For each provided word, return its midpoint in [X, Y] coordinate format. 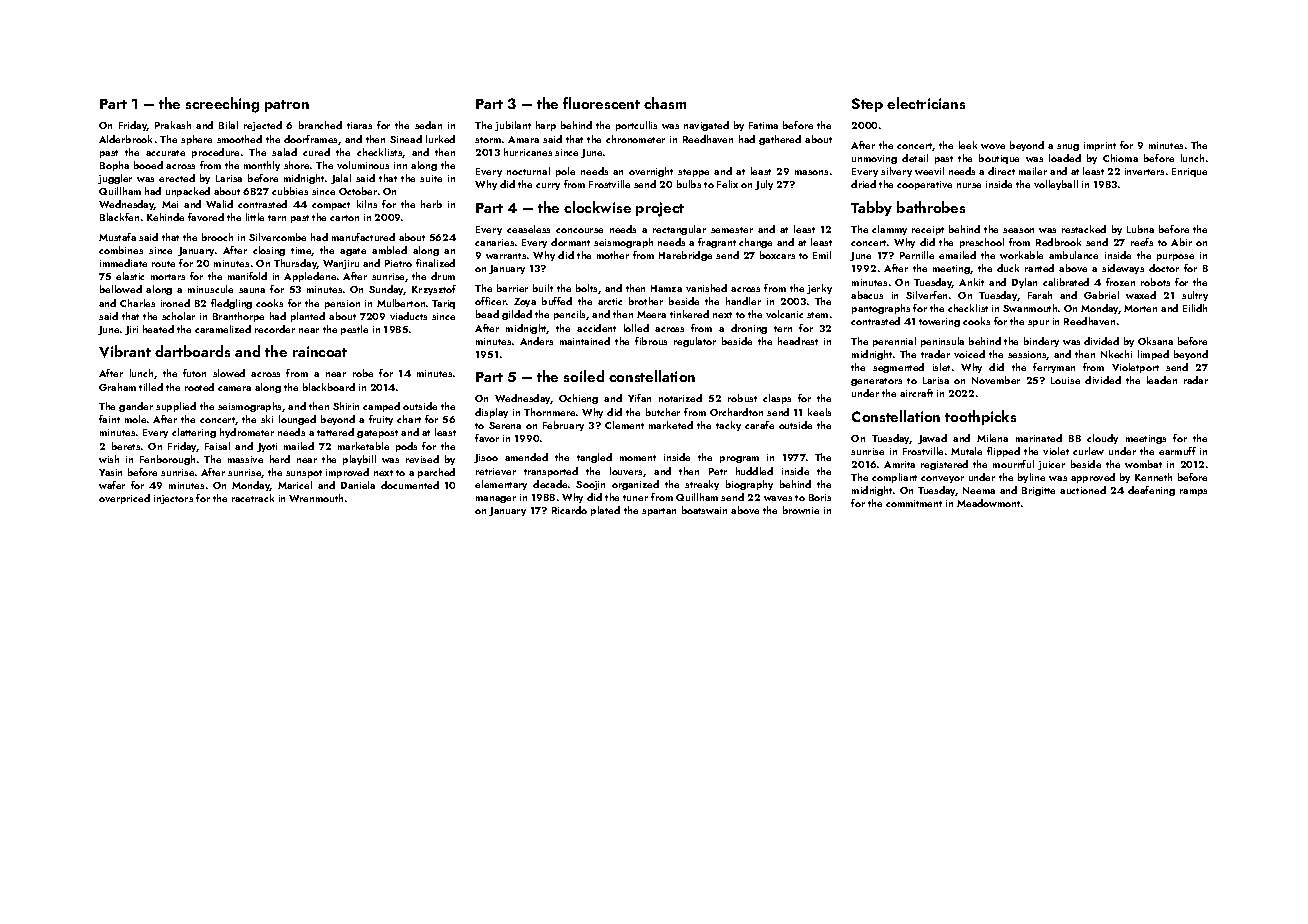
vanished [706, 288]
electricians [926, 103]
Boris [820, 497]
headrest [798, 341]
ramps [1193, 492]
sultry [1195, 296]
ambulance [1073, 255]
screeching [222, 105]
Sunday [386, 290]
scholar [178, 316]
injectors [173, 499]
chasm [665, 103]
